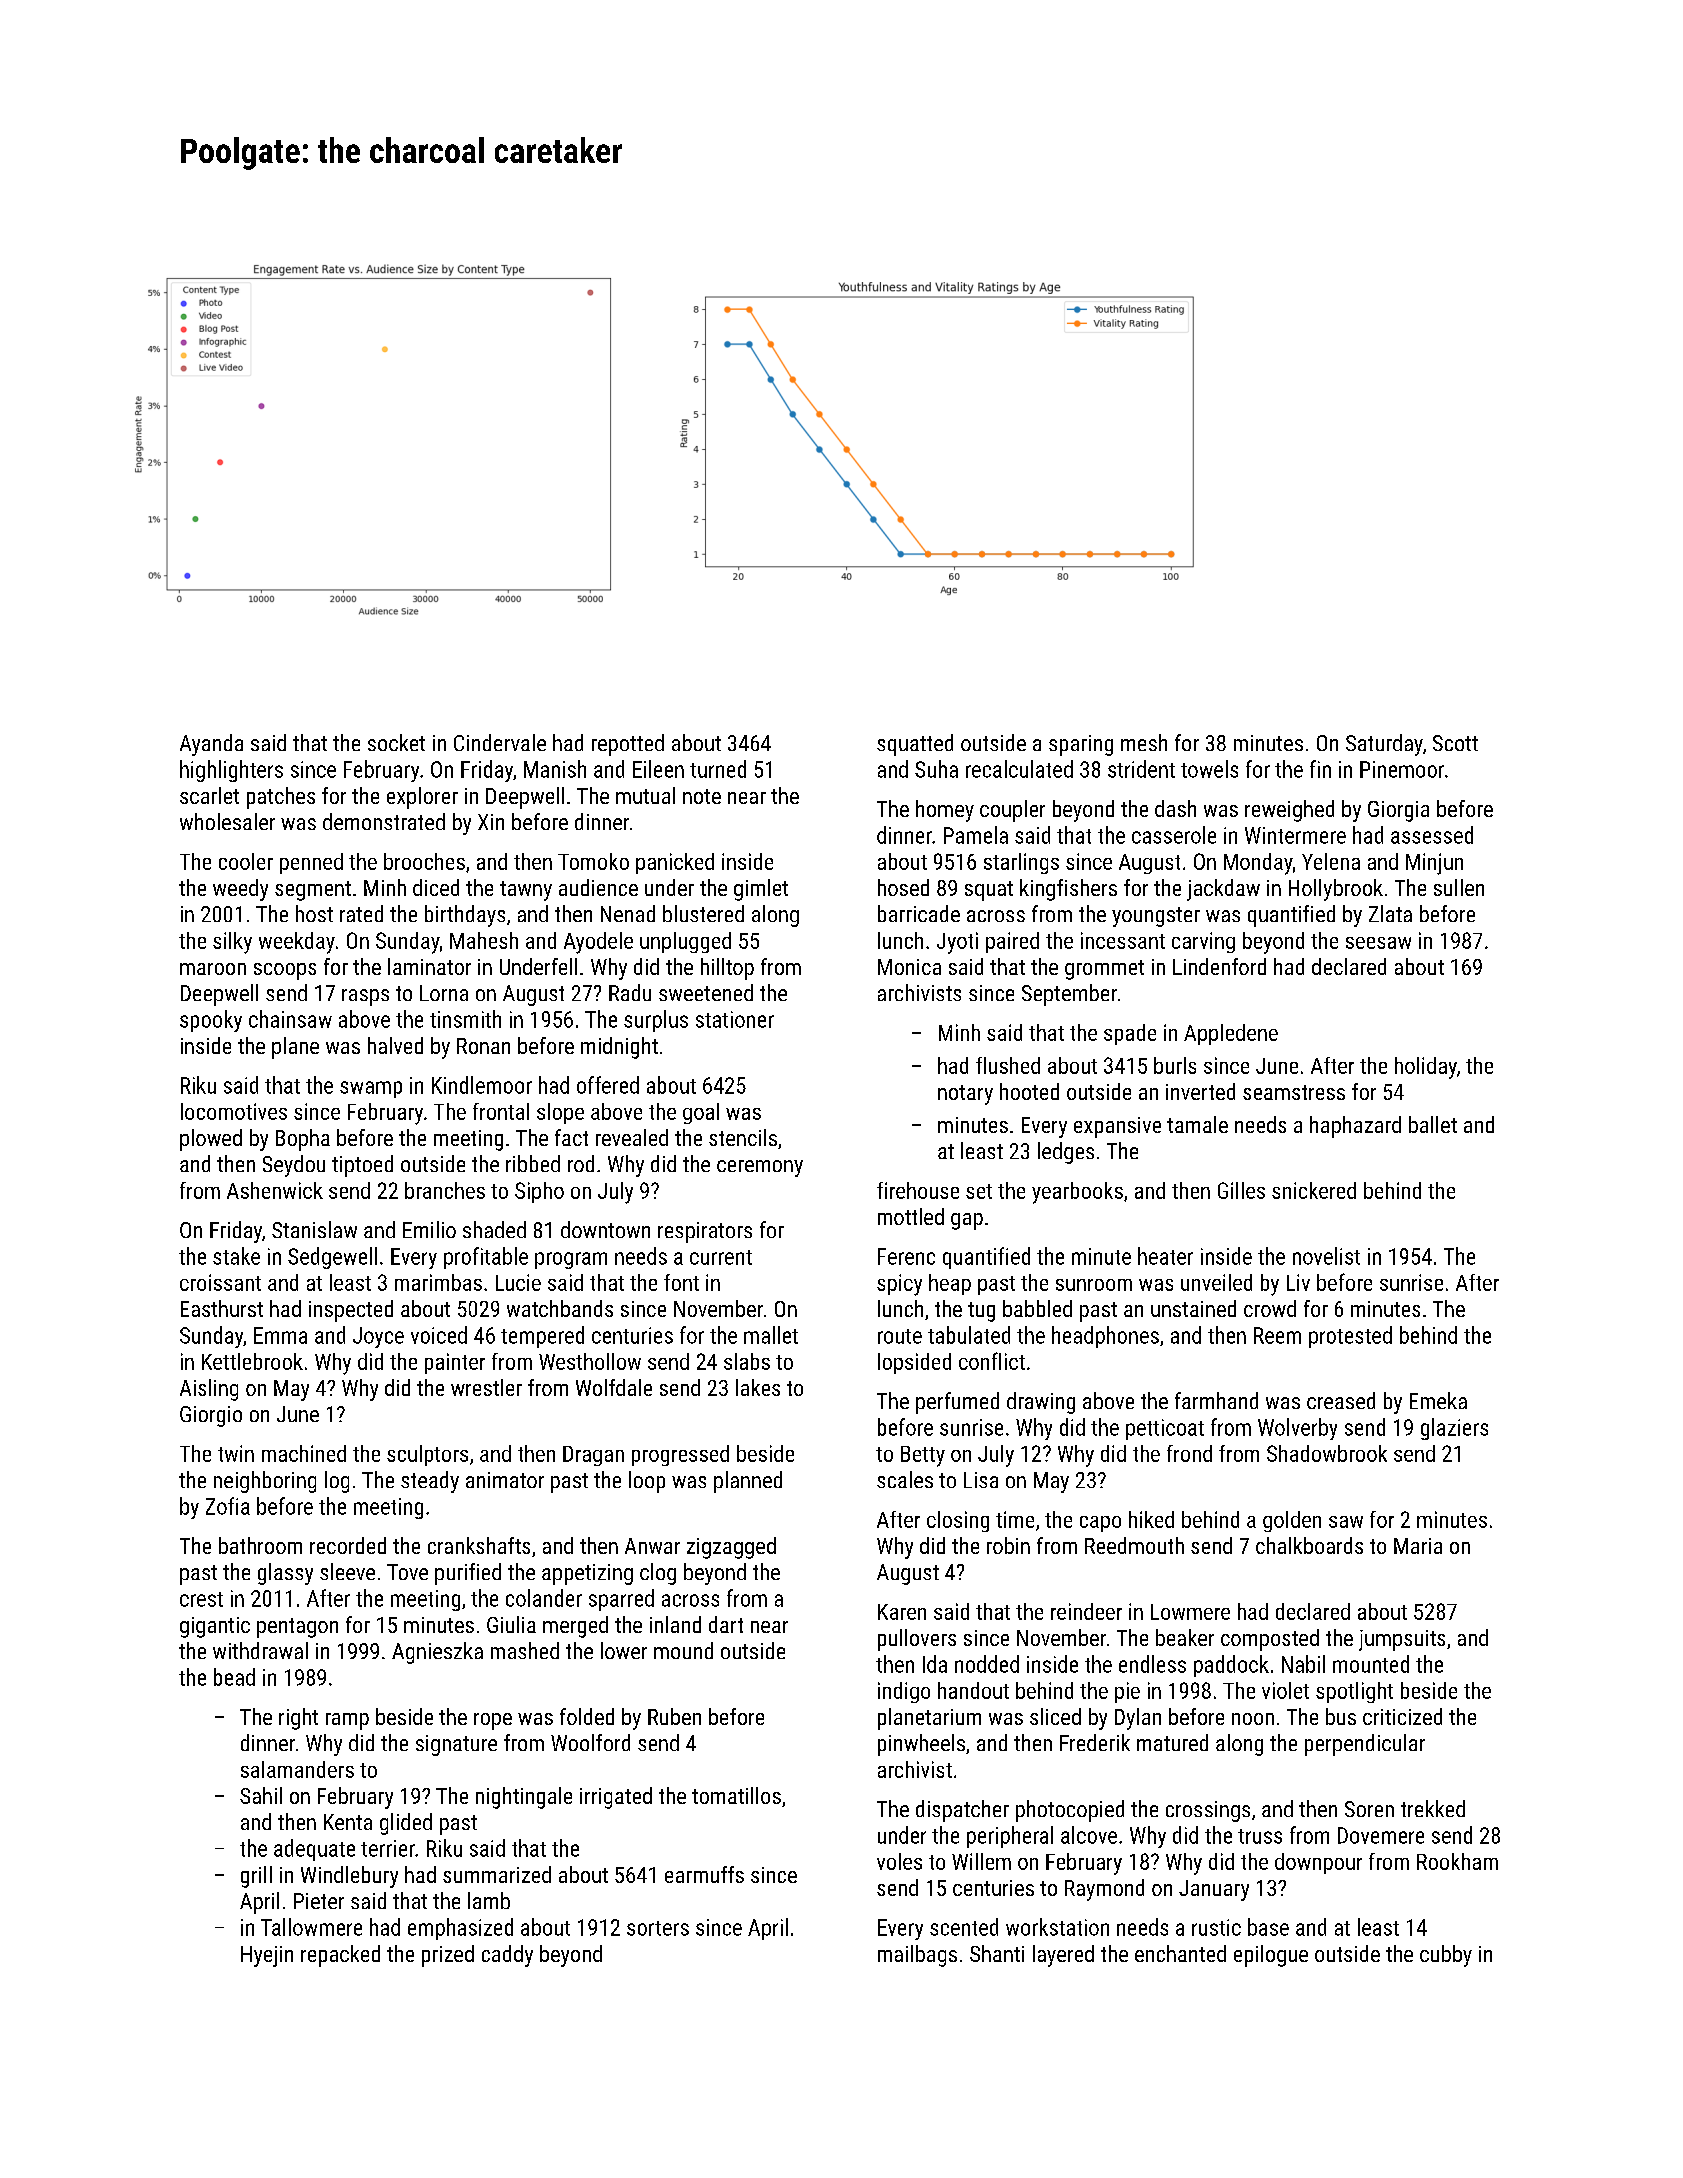  I want to click on grill, so click(256, 1877).
